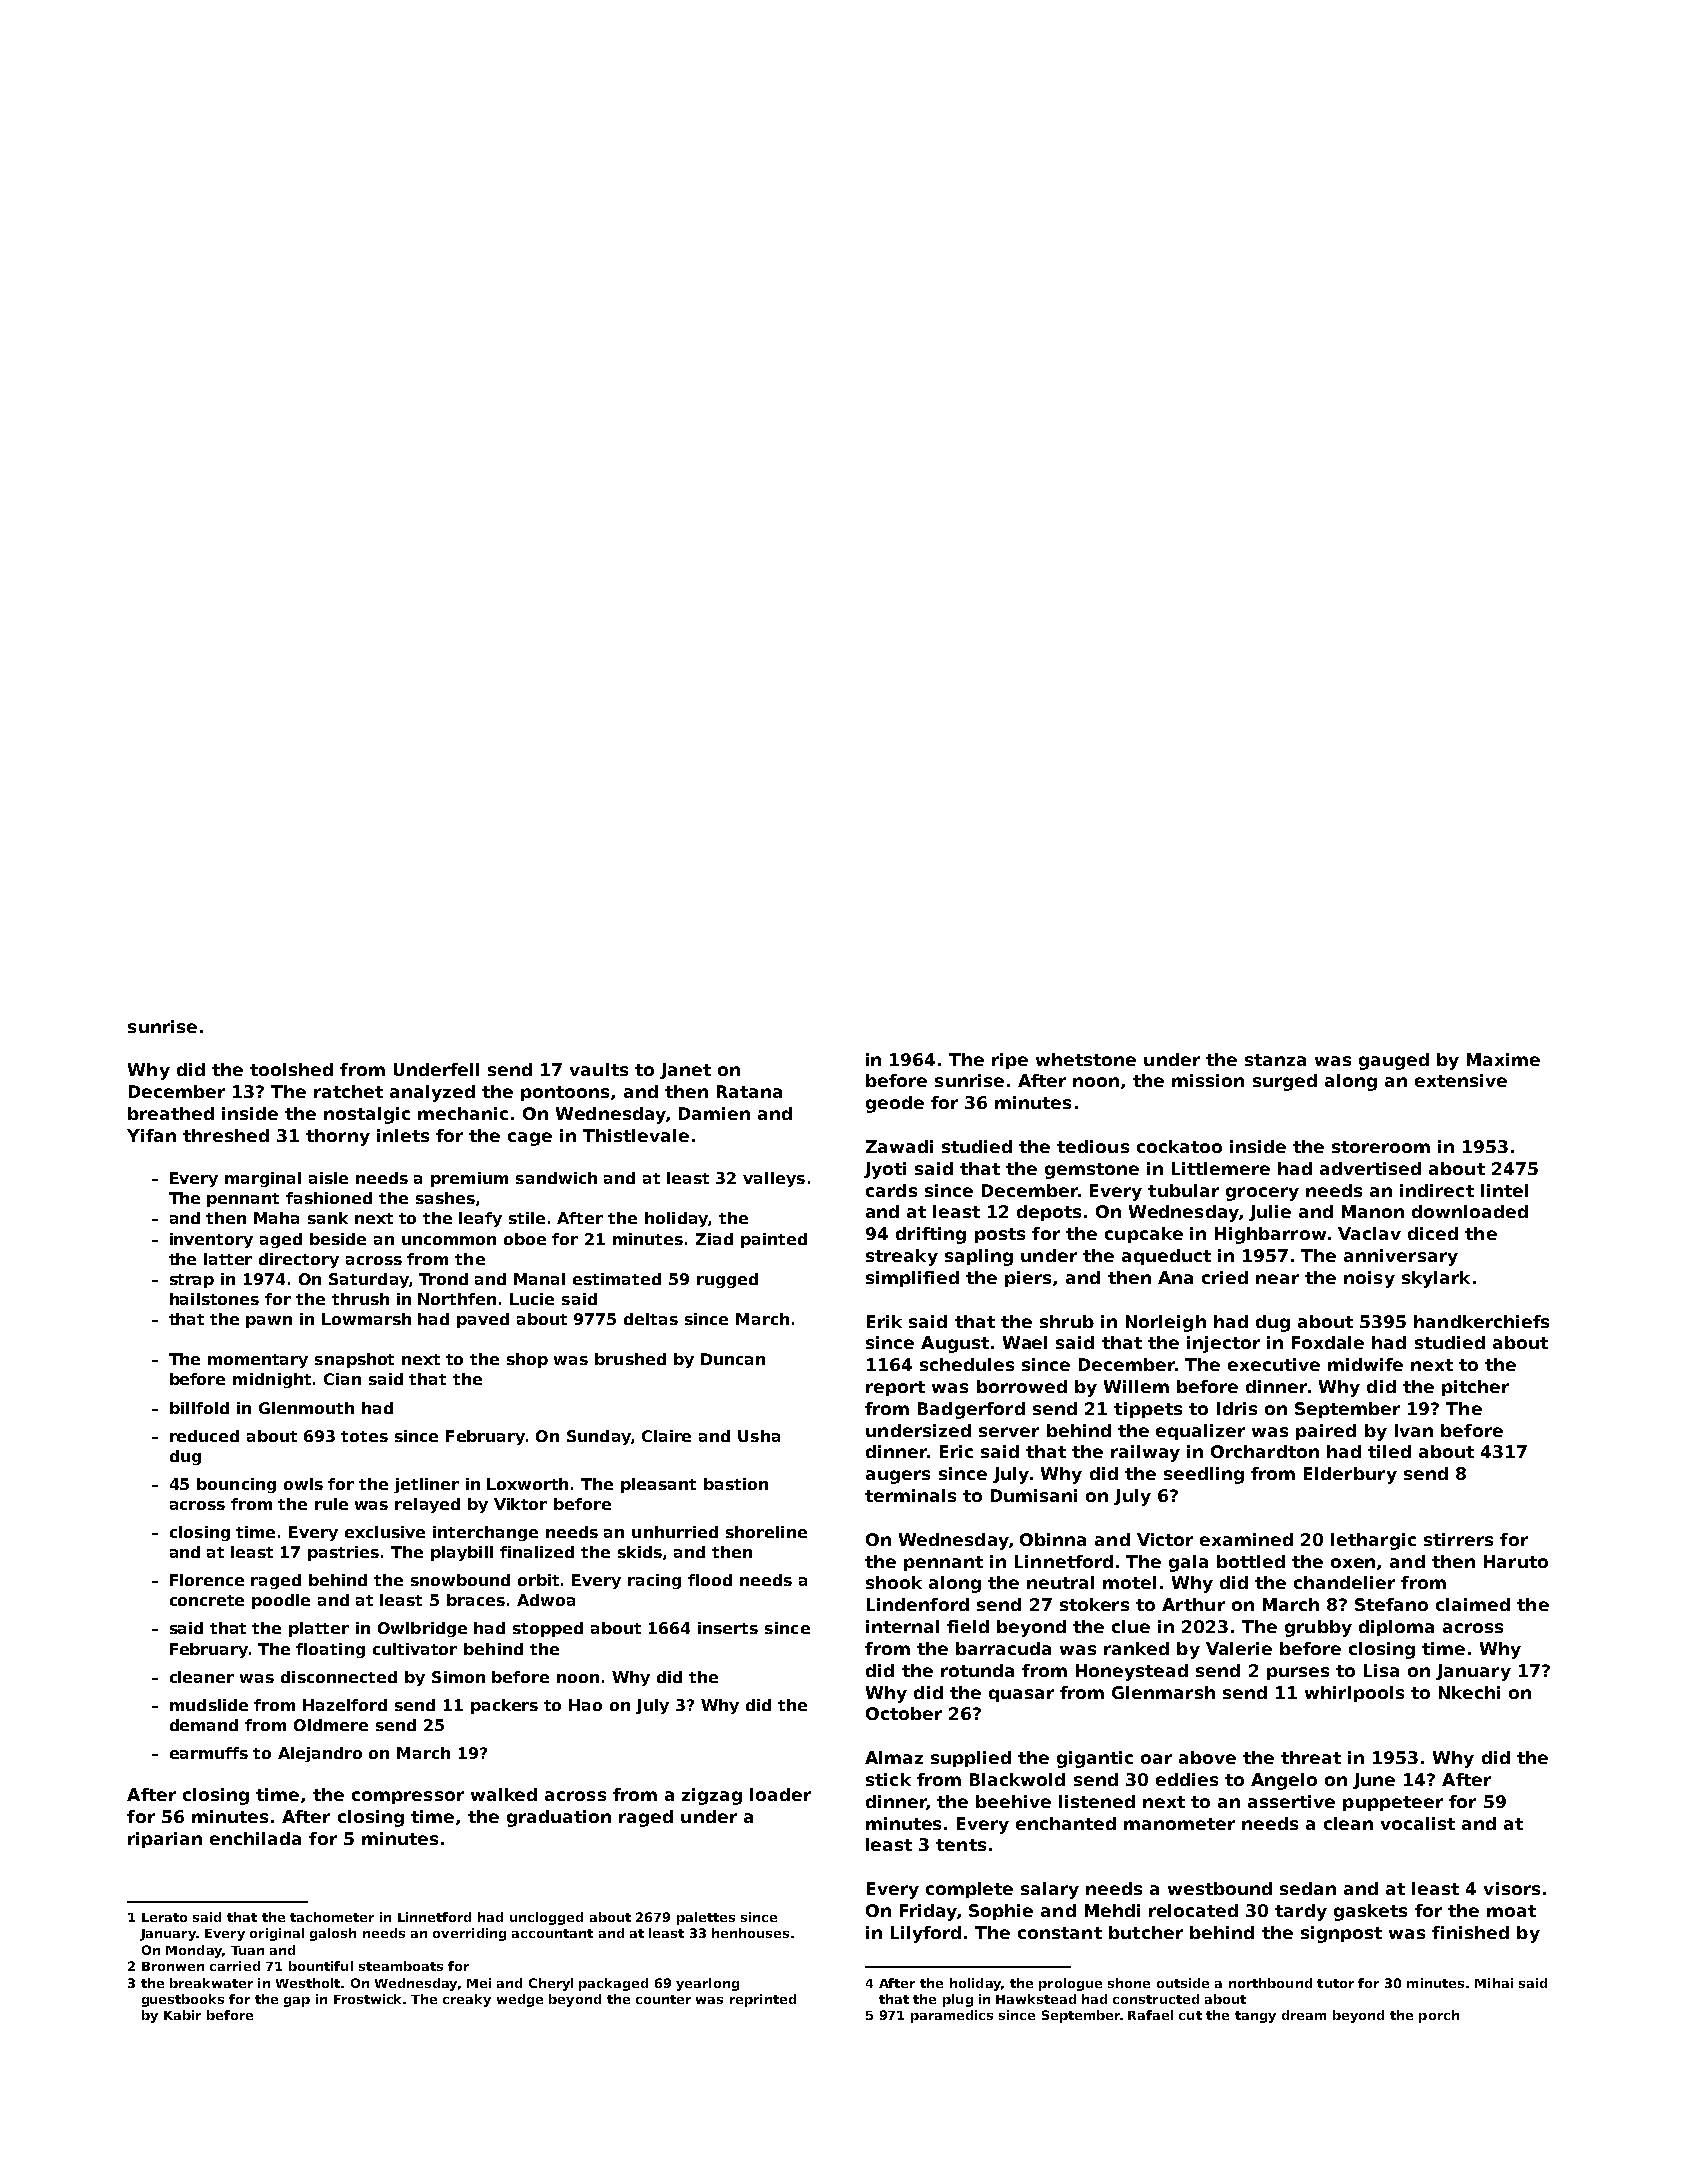 This screenshot has width=1683, height=2178. I want to click on finalized, so click(537, 1552).
